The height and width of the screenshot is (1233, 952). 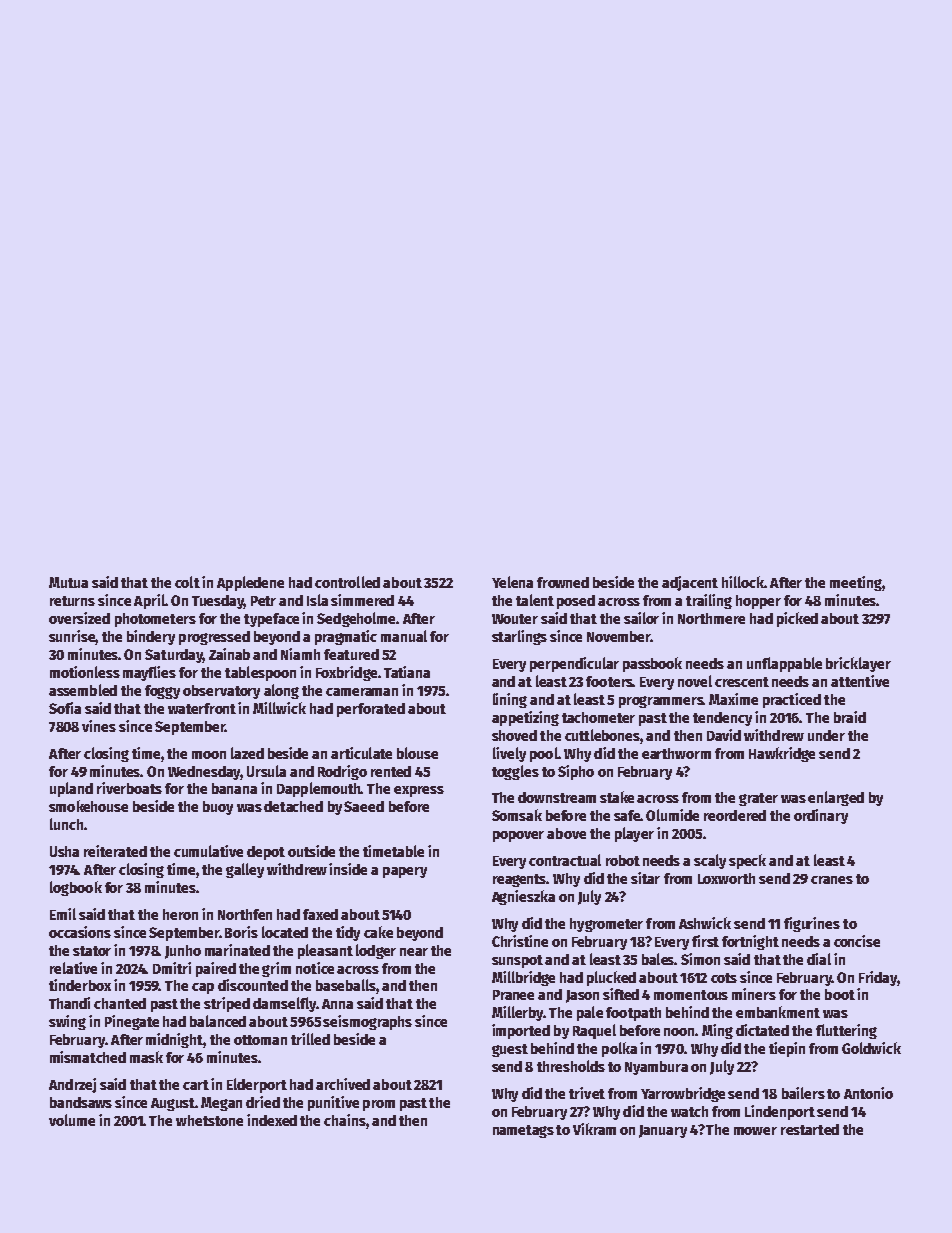 What do you see at coordinates (691, 995) in the screenshot?
I see `momentous` at bounding box center [691, 995].
